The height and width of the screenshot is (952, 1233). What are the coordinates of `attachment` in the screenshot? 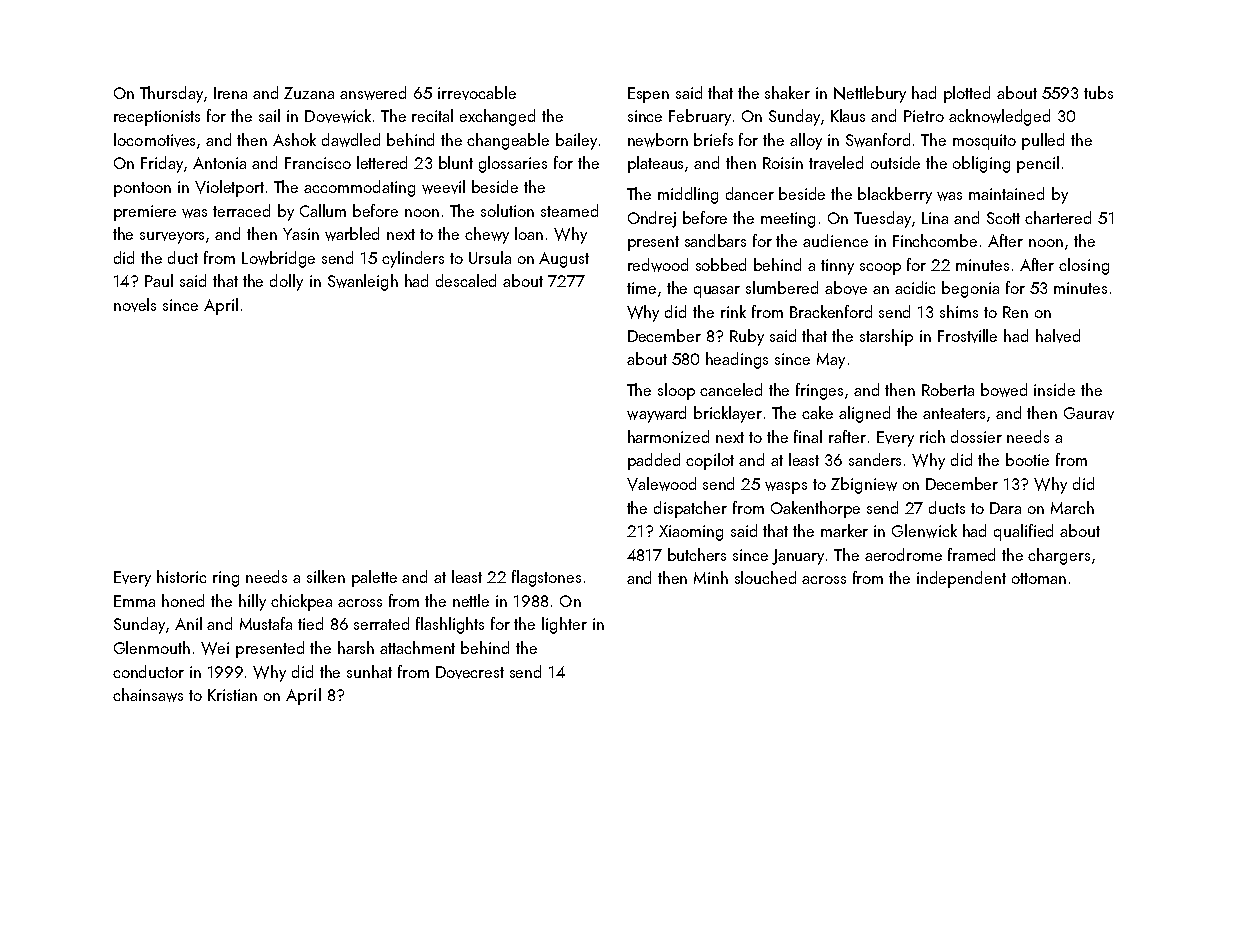 It's located at (417, 647).
